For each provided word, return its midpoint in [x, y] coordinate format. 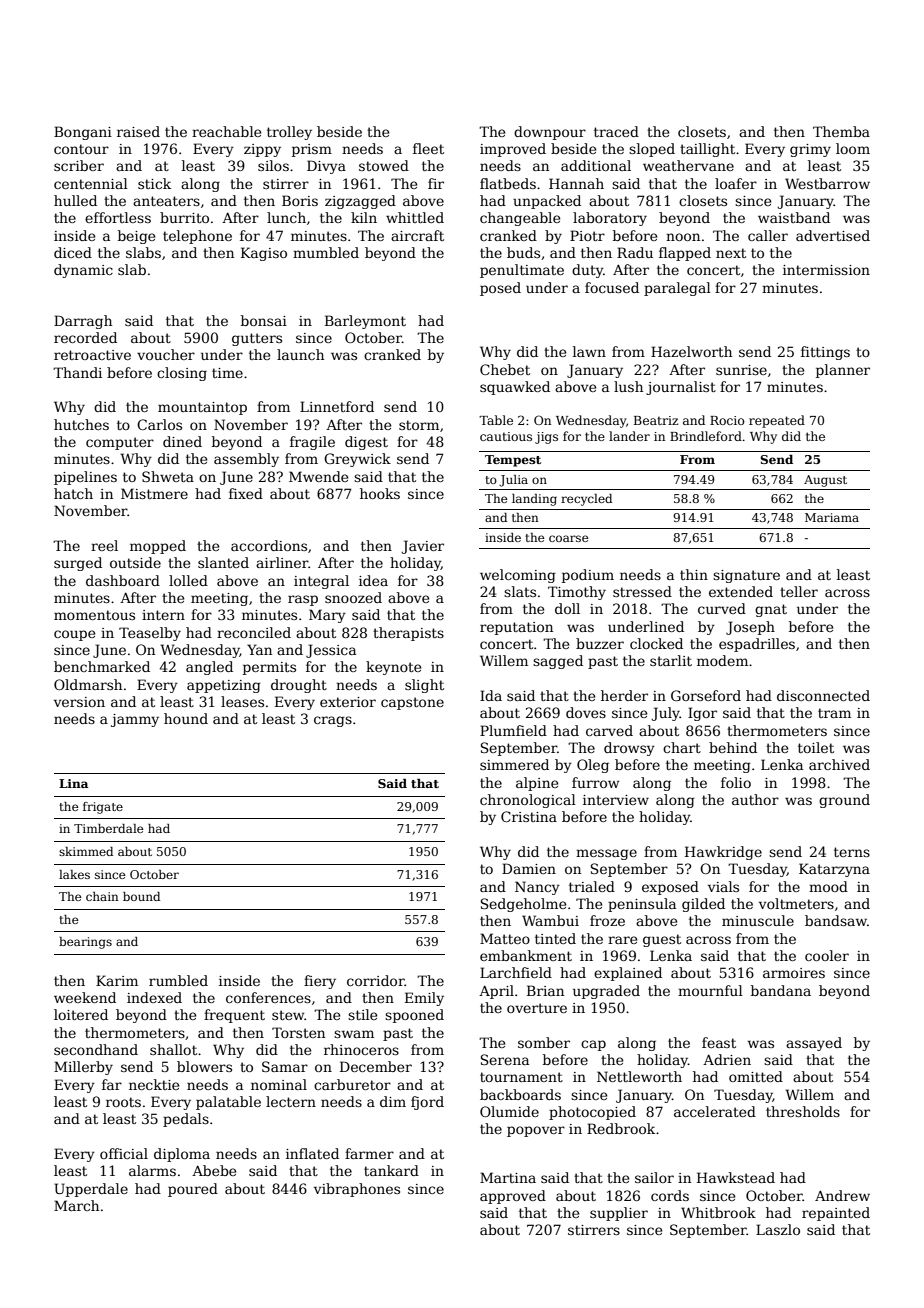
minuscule [758, 920]
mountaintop [202, 408]
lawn [589, 351]
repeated [777, 421]
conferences [268, 997]
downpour [550, 133]
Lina [73, 783]
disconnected [823, 695]
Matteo [505, 938]
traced [616, 131]
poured [193, 1190]
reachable [226, 131]
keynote [393, 668]
